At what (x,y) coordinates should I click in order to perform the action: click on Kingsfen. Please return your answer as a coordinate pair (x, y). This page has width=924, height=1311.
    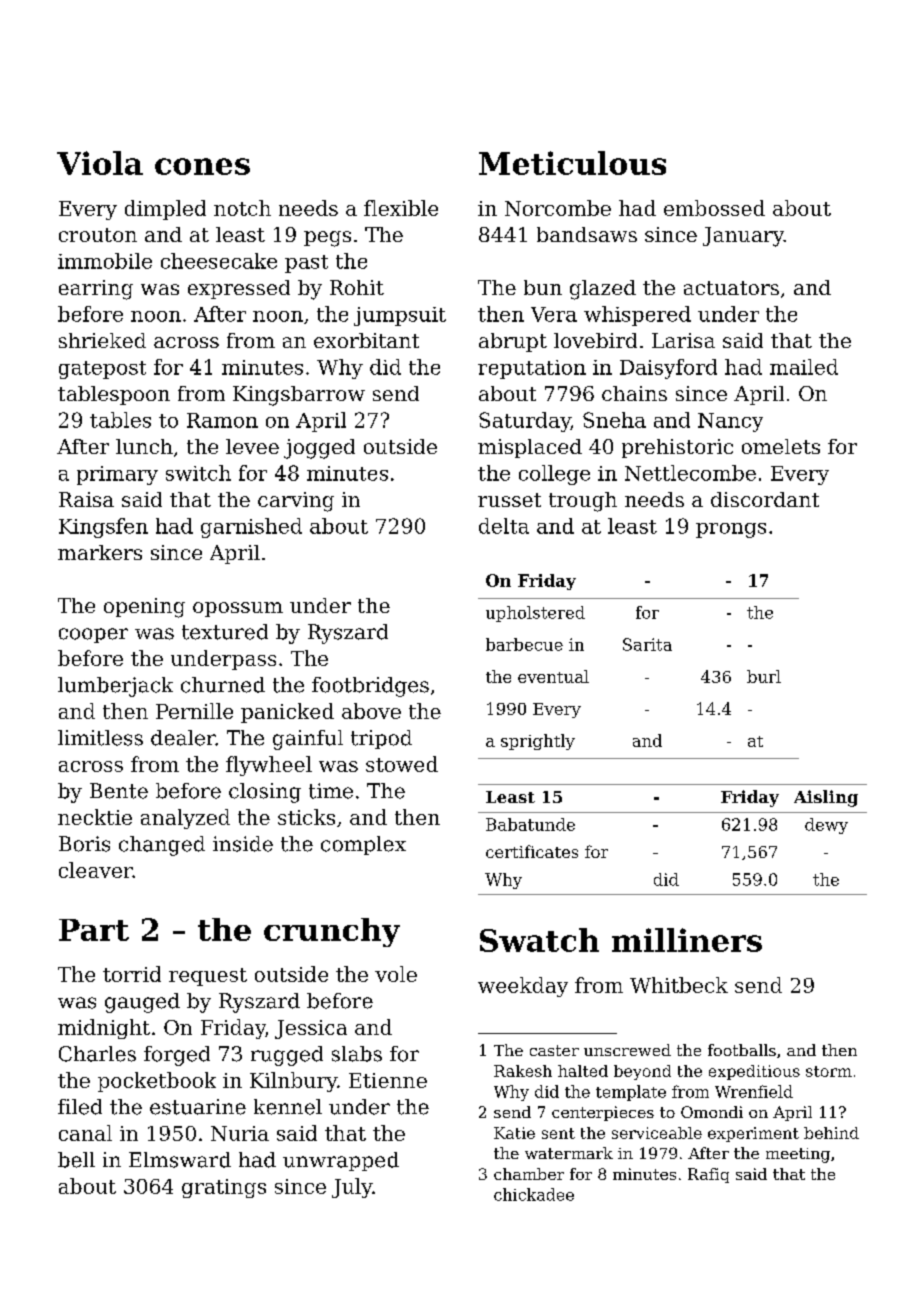
    Looking at the image, I should click on (103, 528).
